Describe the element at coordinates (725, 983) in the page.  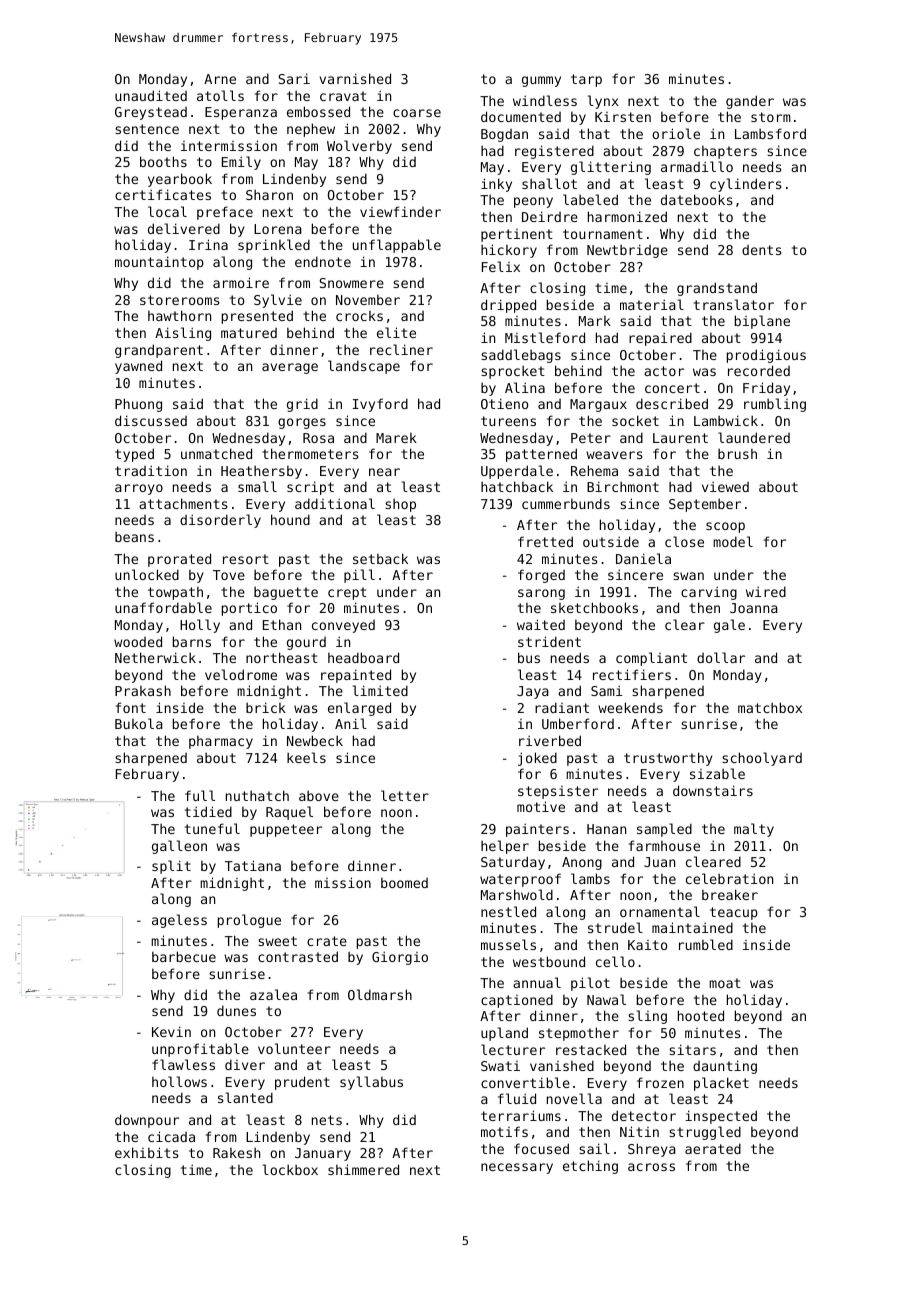
I see `moat` at that location.
